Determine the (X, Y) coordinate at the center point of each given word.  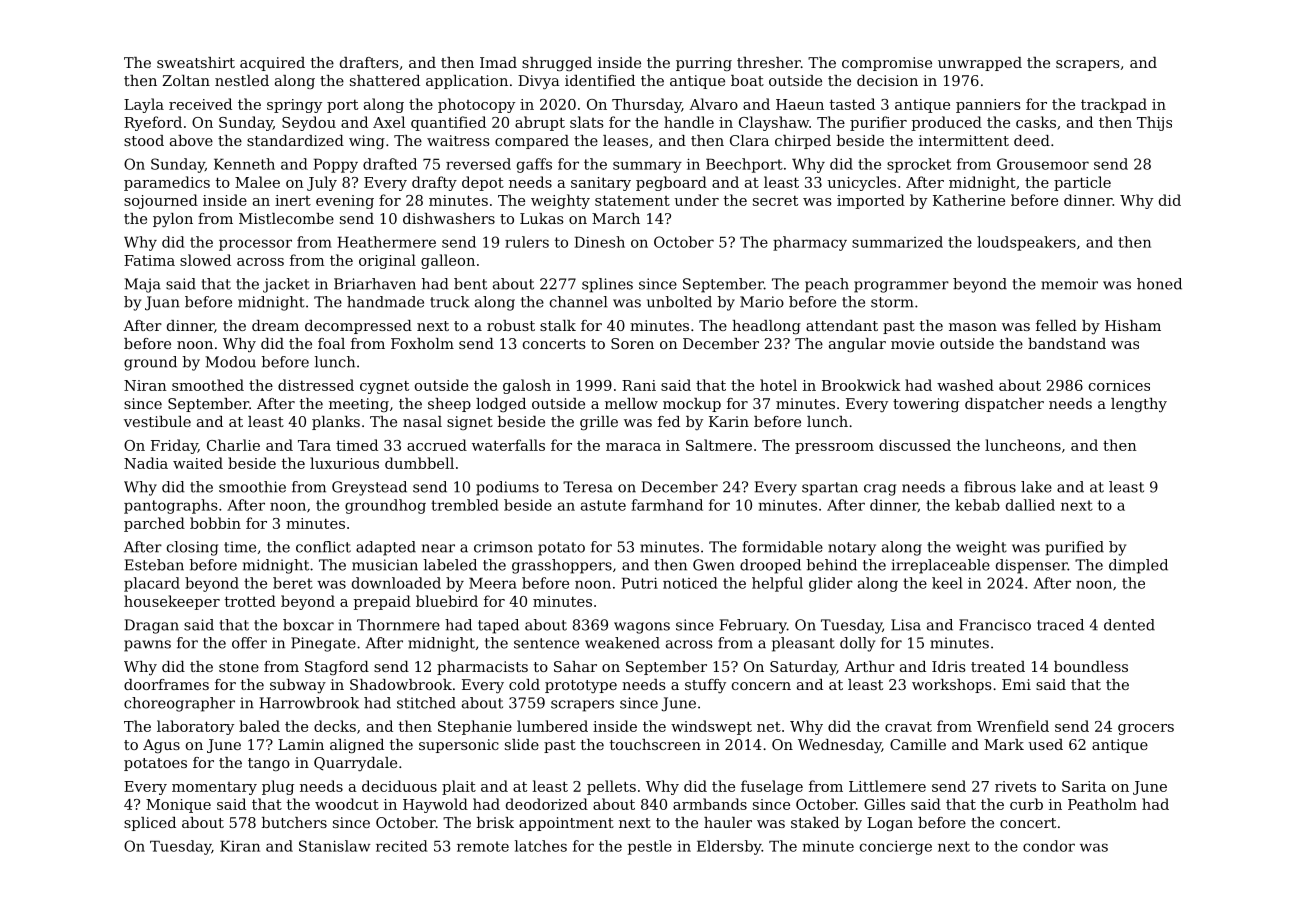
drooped (770, 566)
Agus (161, 746)
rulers (527, 242)
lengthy (1139, 405)
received (200, 104)
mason (973, 327)
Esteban (154, 565)
